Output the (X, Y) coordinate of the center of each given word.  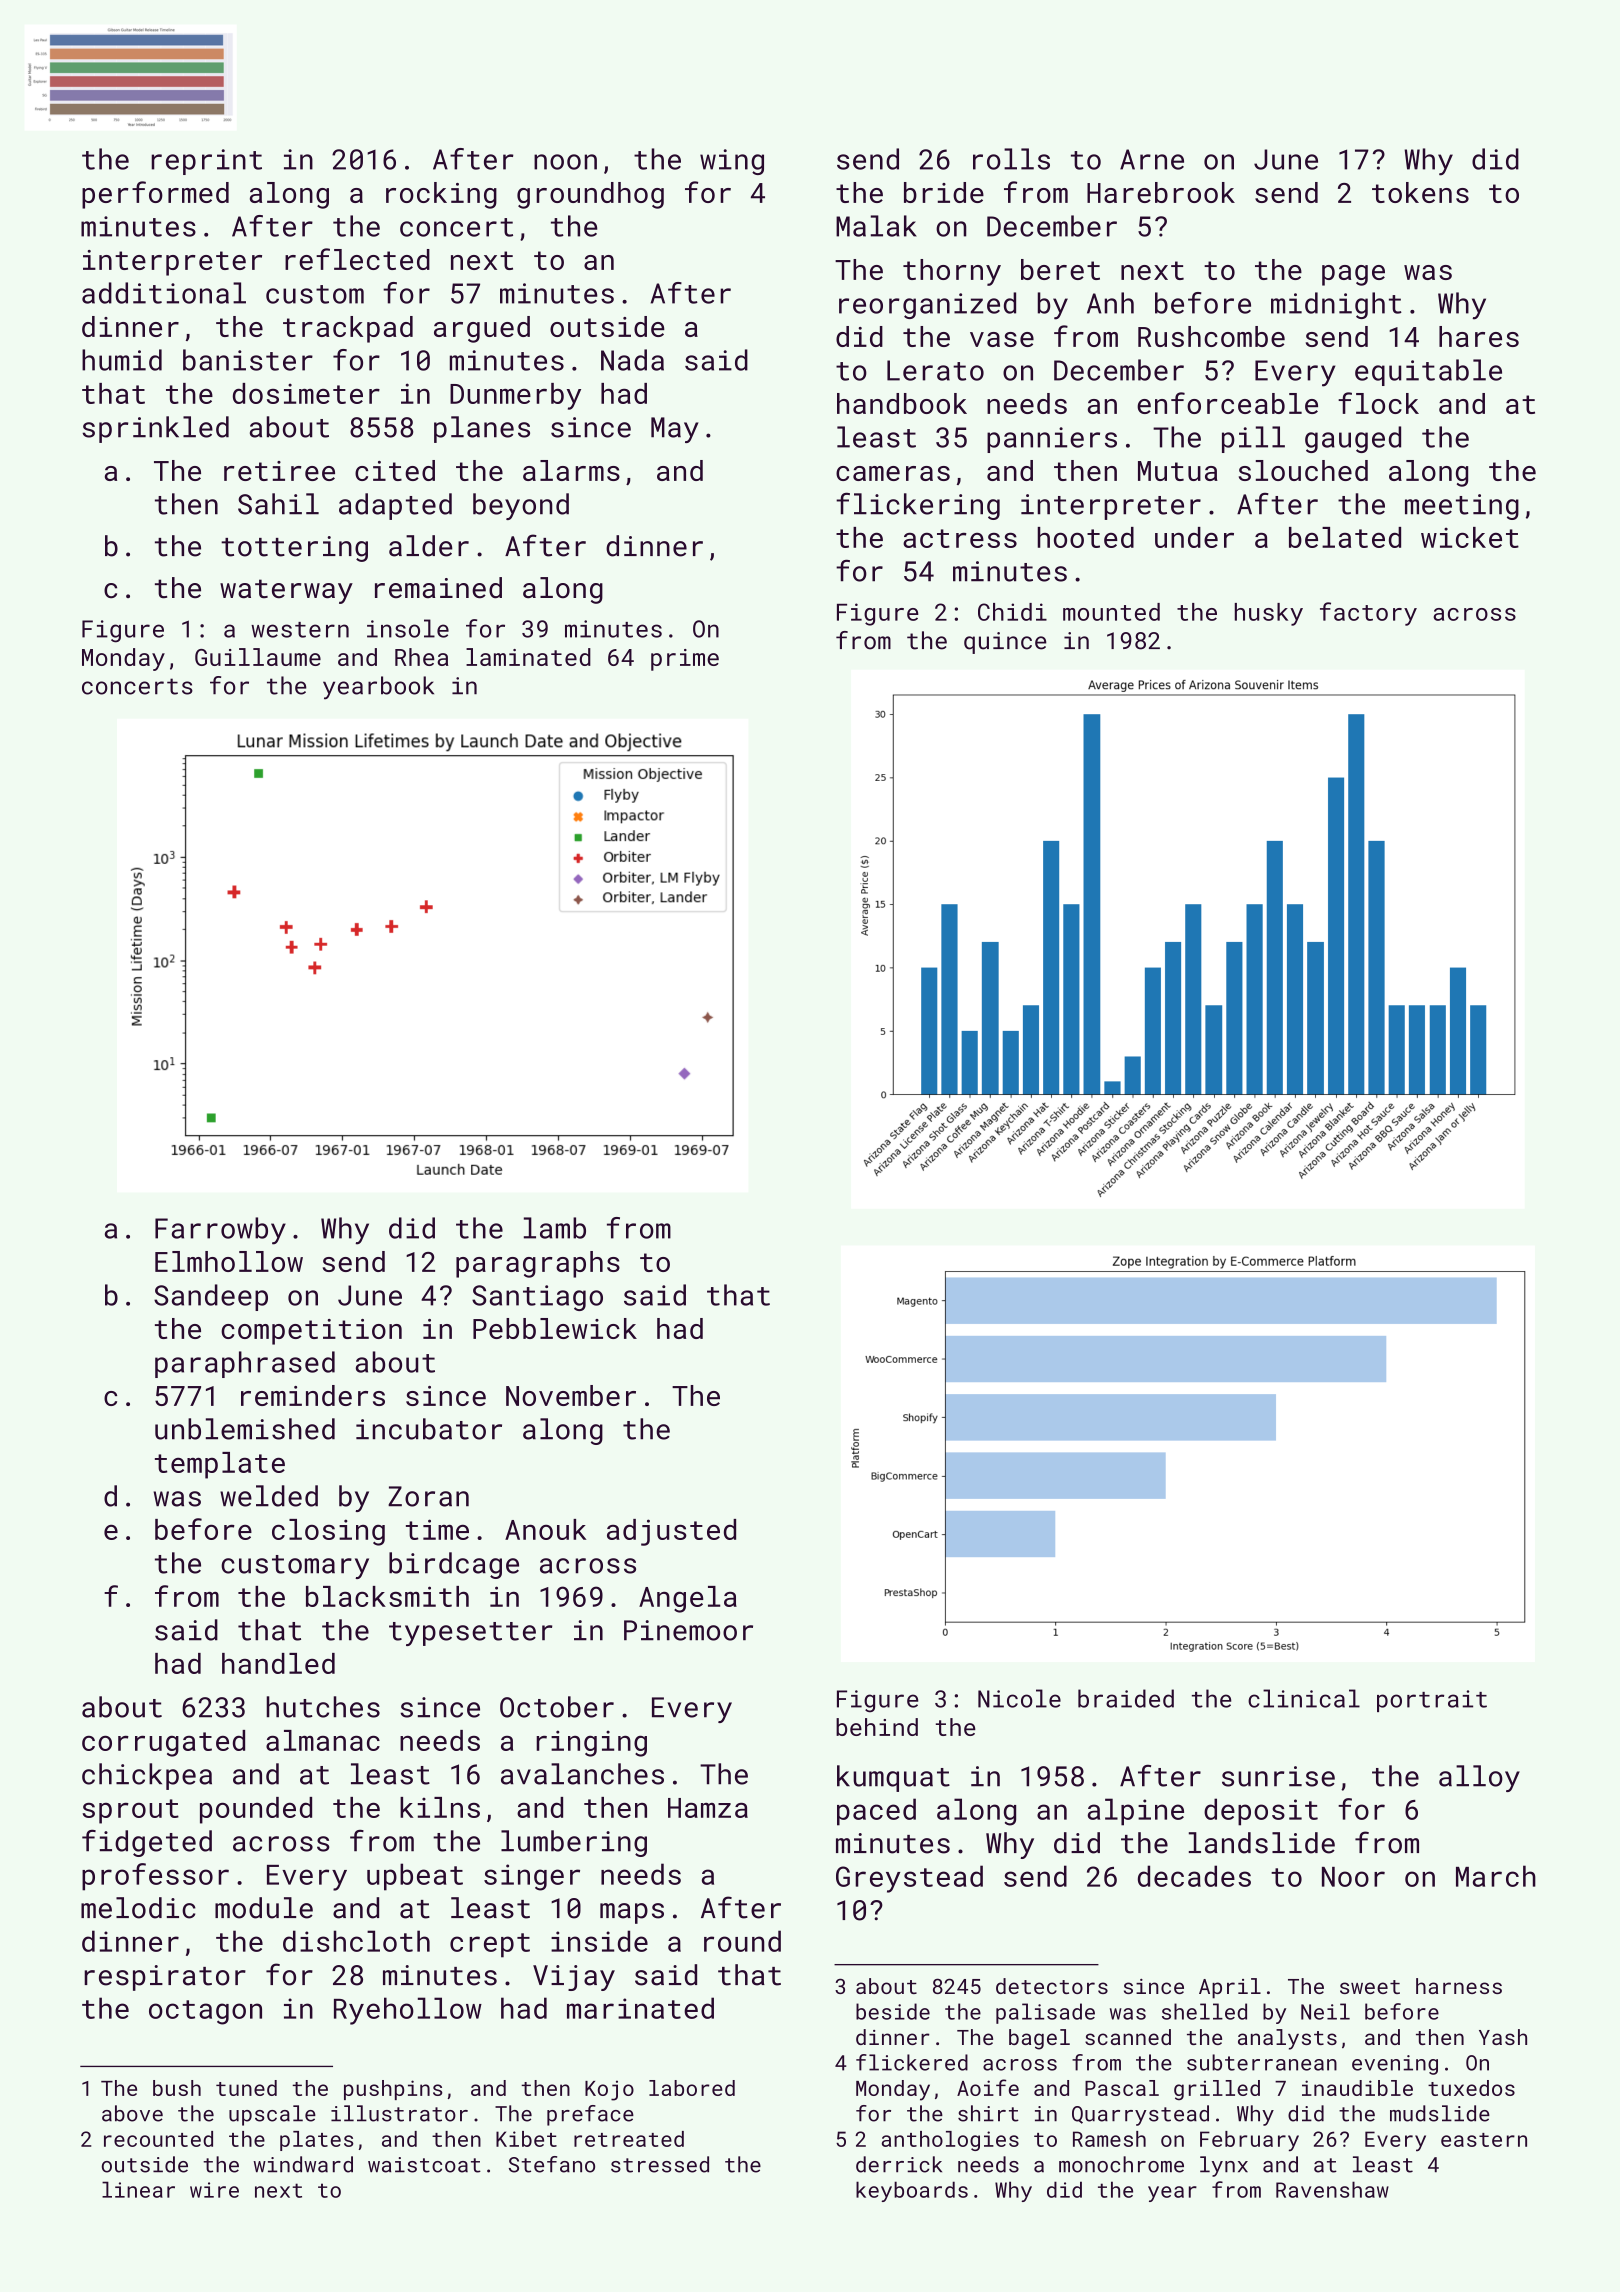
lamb (555, 1228)
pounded (256, 1810)
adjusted (671, 1532)
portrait (1432, 1701)
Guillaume (258, 657)
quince (1005, 643)
